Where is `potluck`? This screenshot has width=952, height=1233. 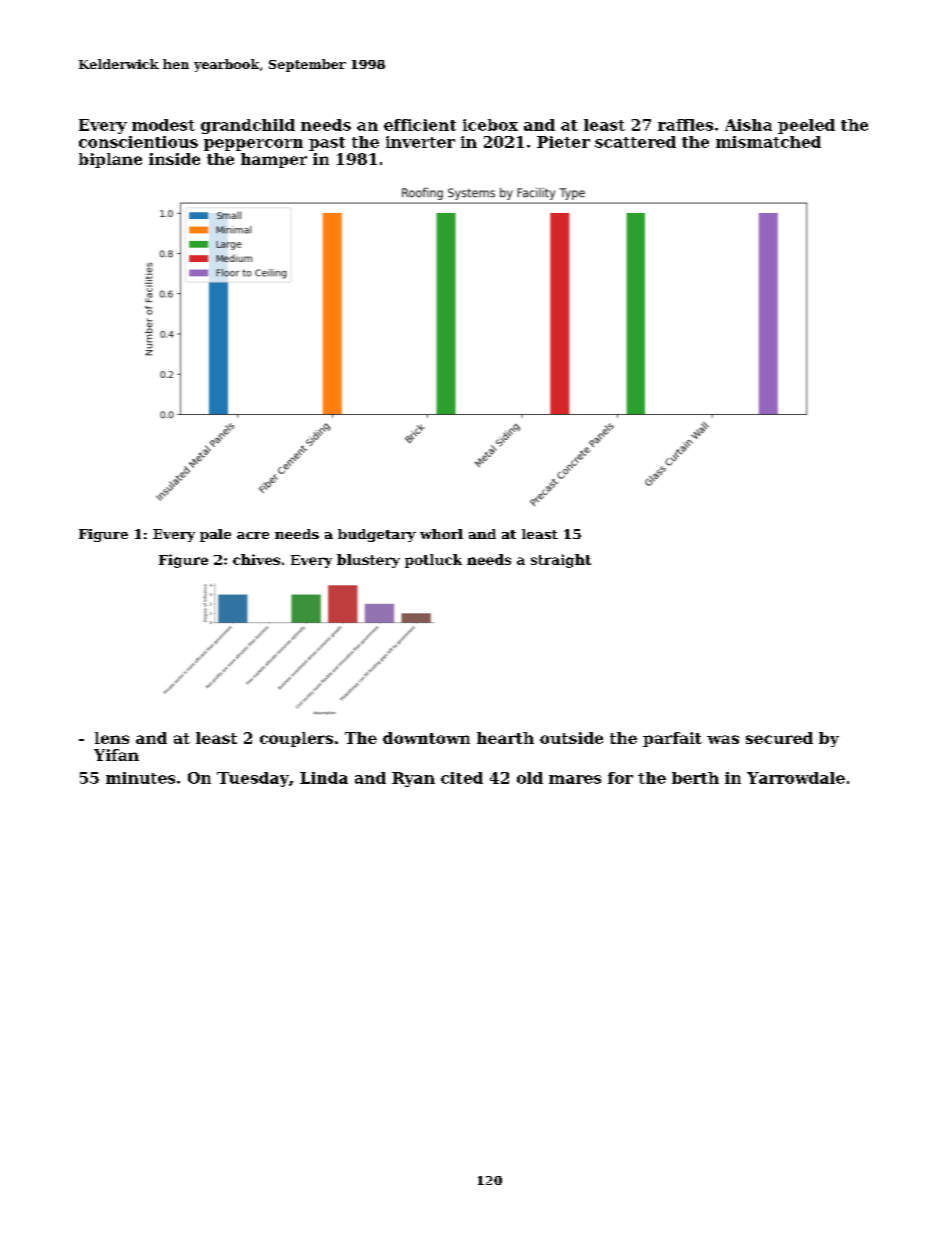 potluck is located at coordinates (433, 561).
